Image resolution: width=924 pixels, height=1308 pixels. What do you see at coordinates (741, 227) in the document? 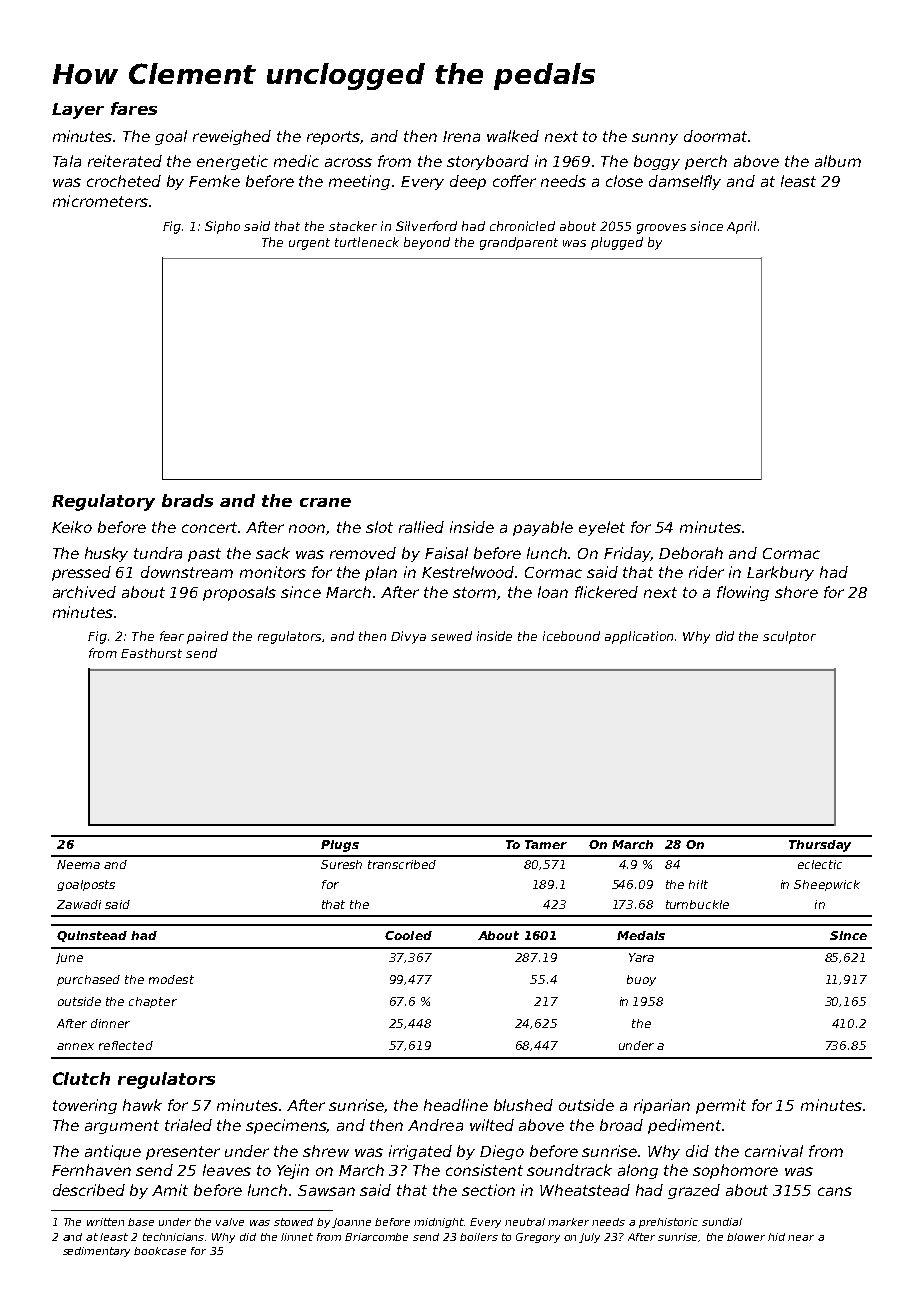
I see `April` at bounding box center [741, 227].
